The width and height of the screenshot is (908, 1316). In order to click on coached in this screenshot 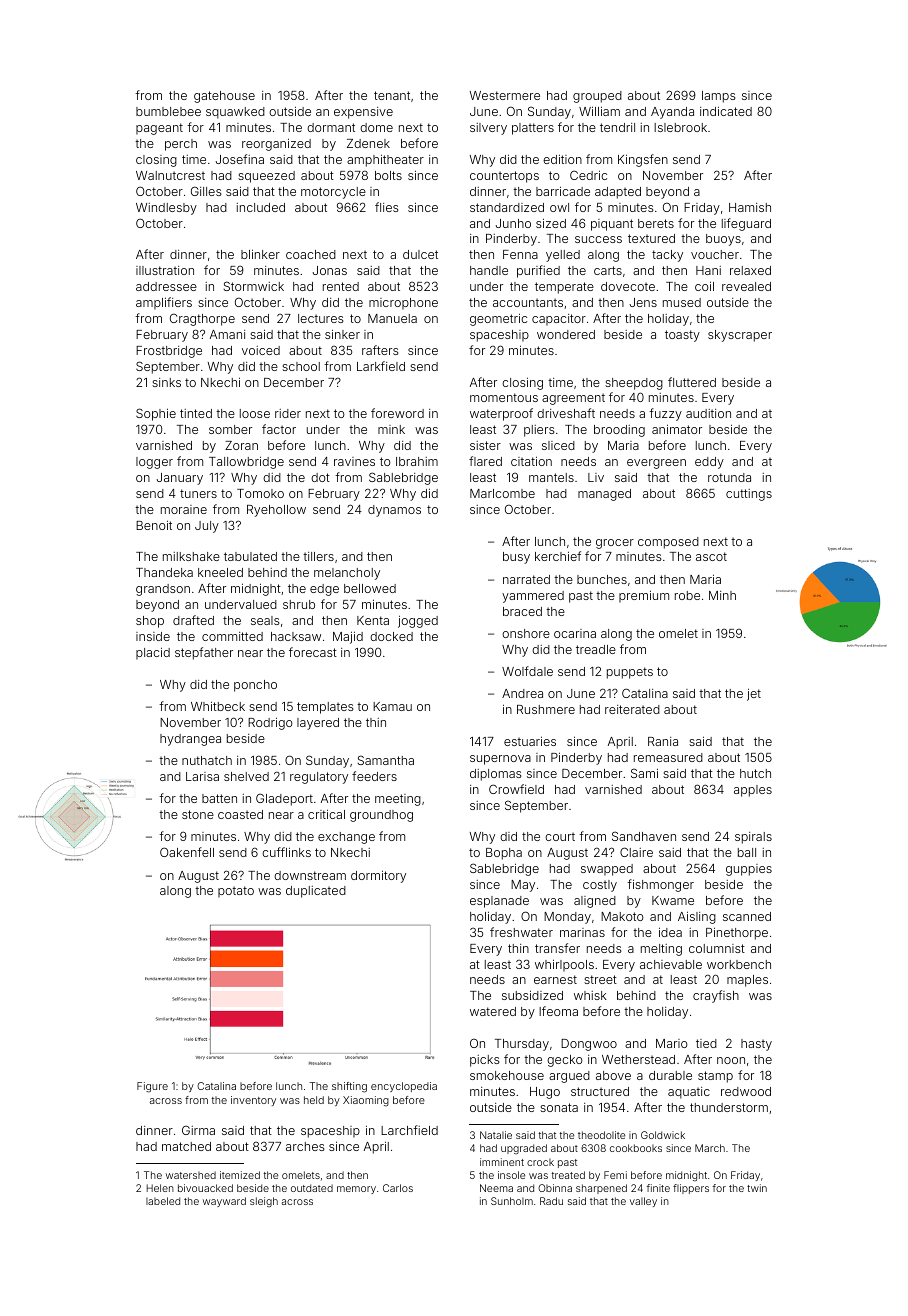, I will do `click(311, 254)`.
